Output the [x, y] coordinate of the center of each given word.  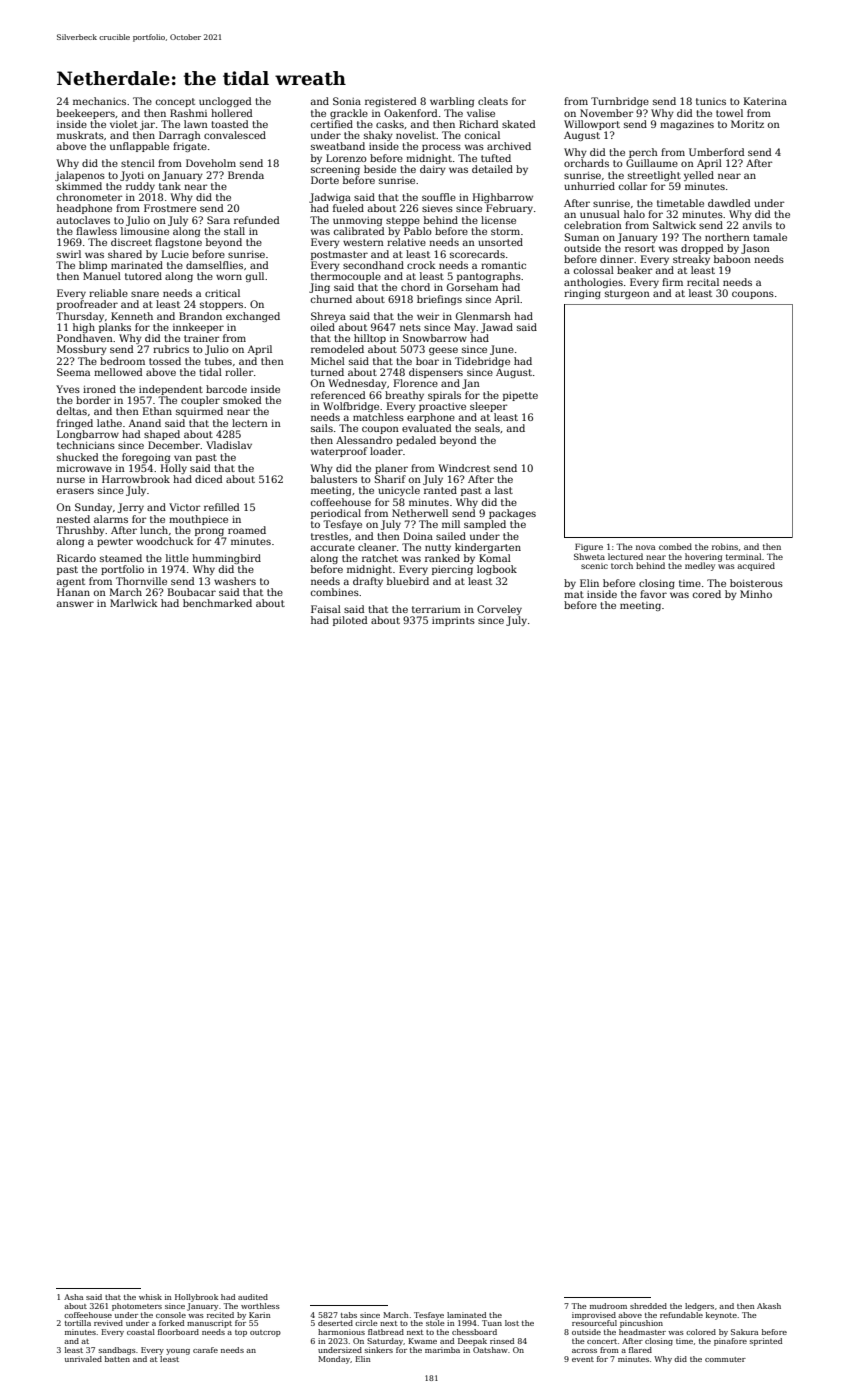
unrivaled [83, 1359]
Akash [769, 1306]
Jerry [131, 508]
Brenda [246, 175]
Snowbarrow [435, 338]
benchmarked [217, 603]
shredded [648, 1306]
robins [725, 546]
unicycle [399, 491]
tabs [349, 1315]
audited [253, 1297]
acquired [756, 566]
